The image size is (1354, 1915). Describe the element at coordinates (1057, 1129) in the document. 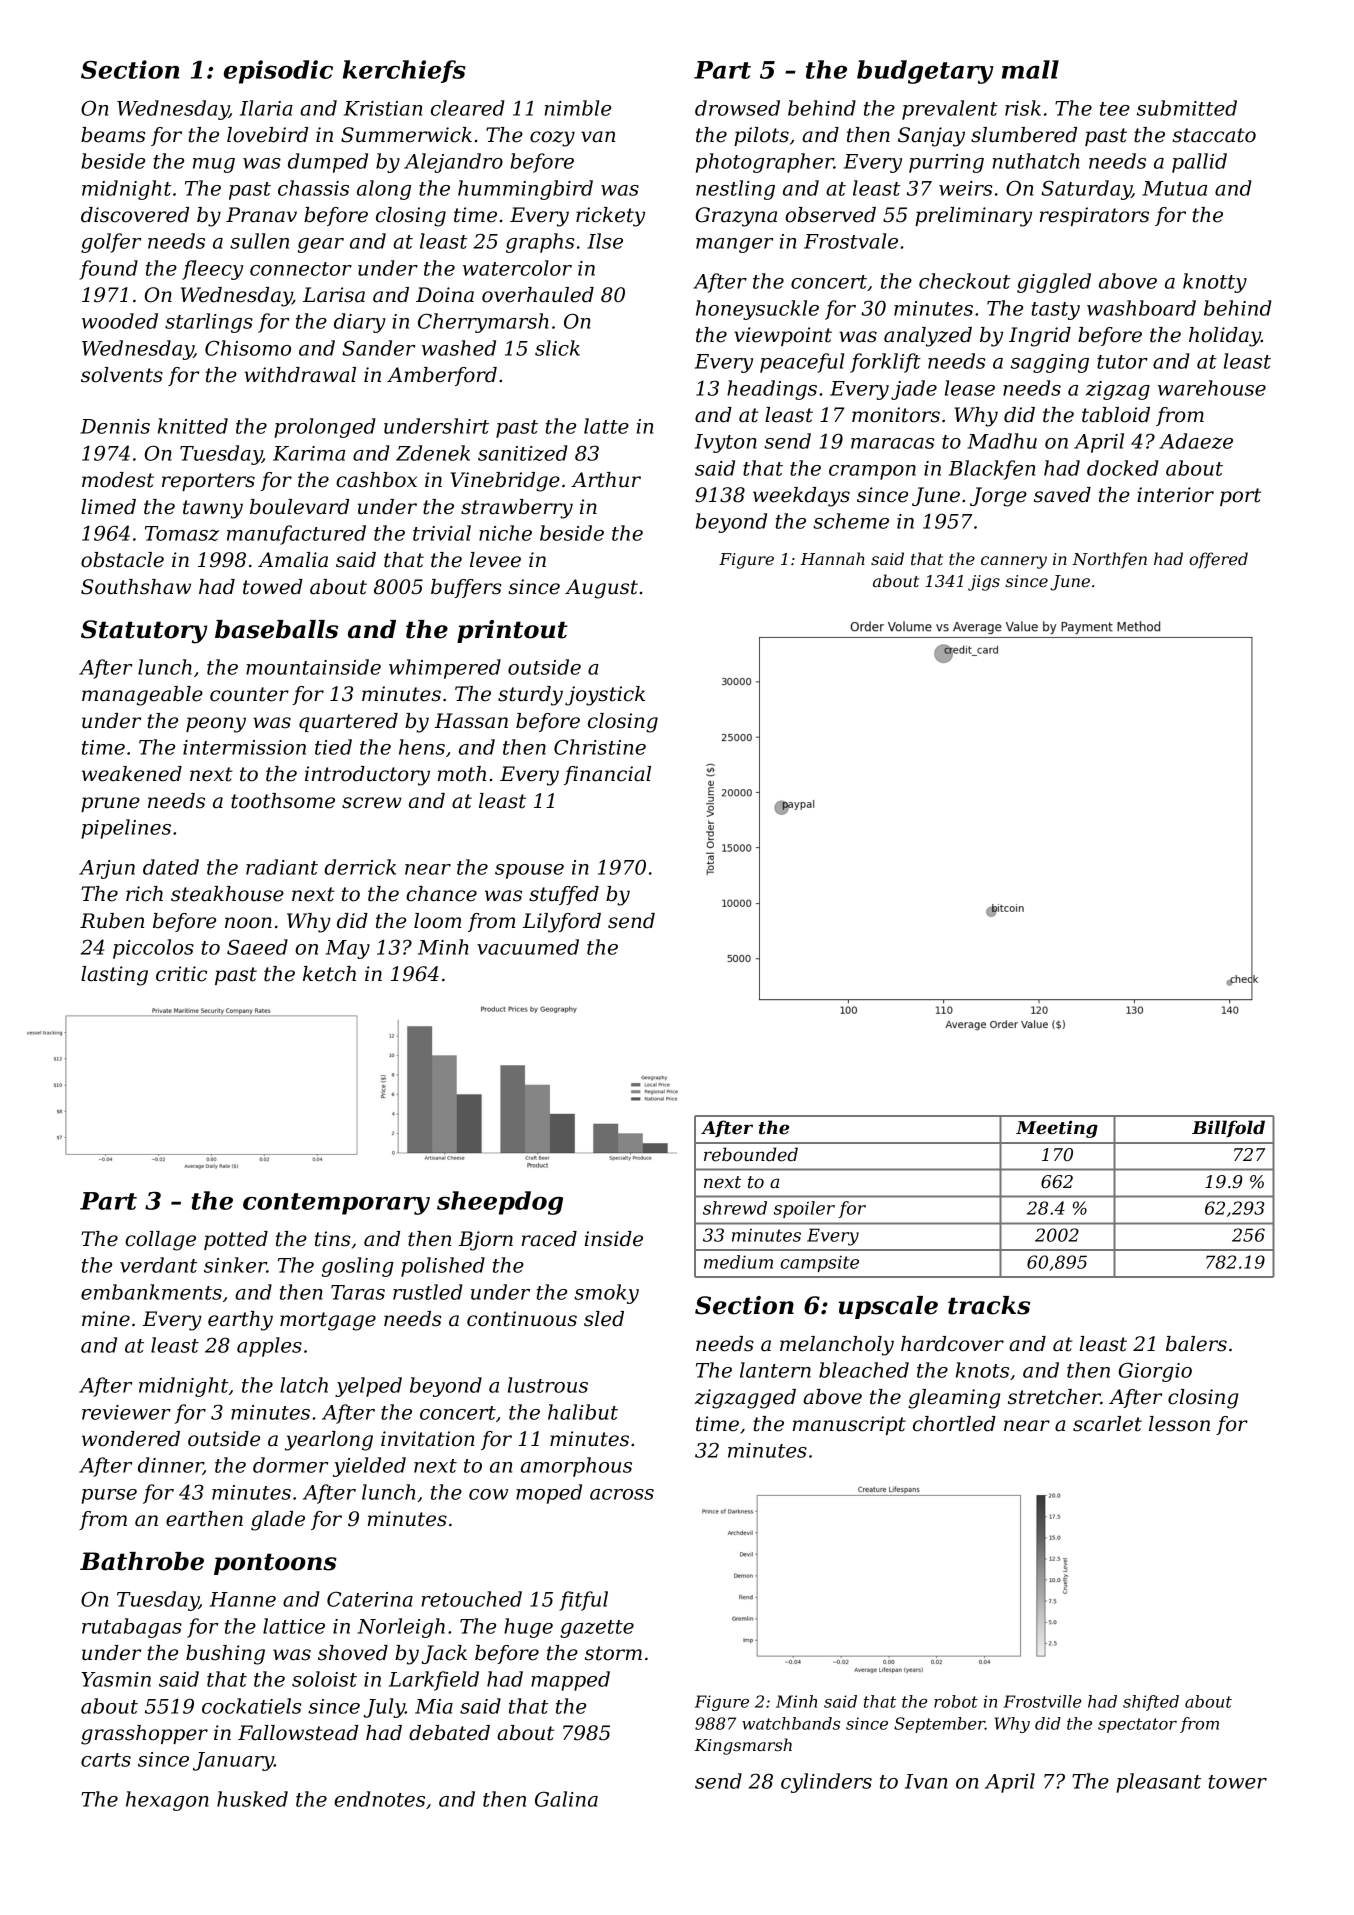

I see `Meeting` at that location.
